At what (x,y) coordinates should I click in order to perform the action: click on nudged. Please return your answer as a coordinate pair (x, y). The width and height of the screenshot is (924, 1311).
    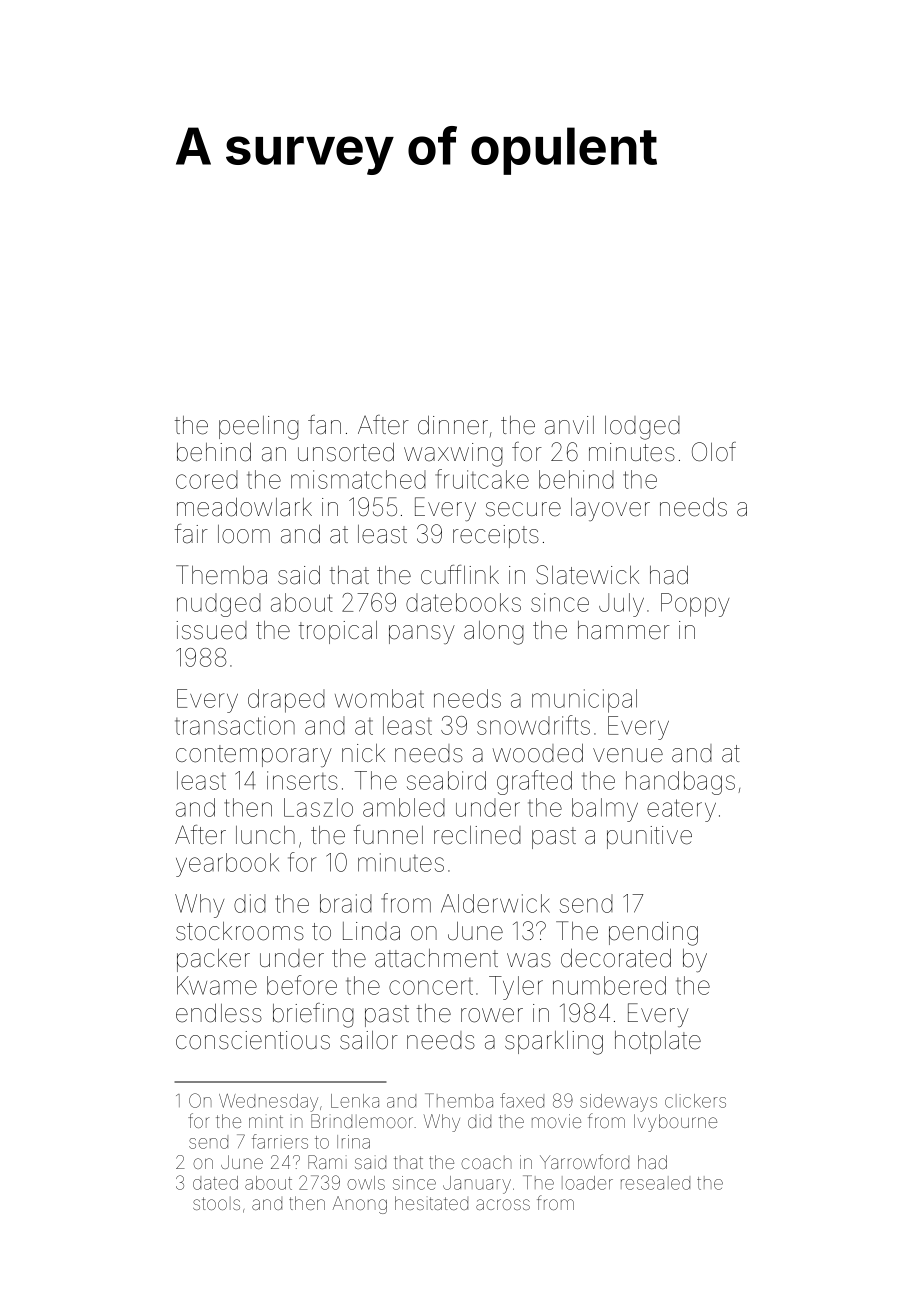
    Looking at the image, I should click on (219, 605).
